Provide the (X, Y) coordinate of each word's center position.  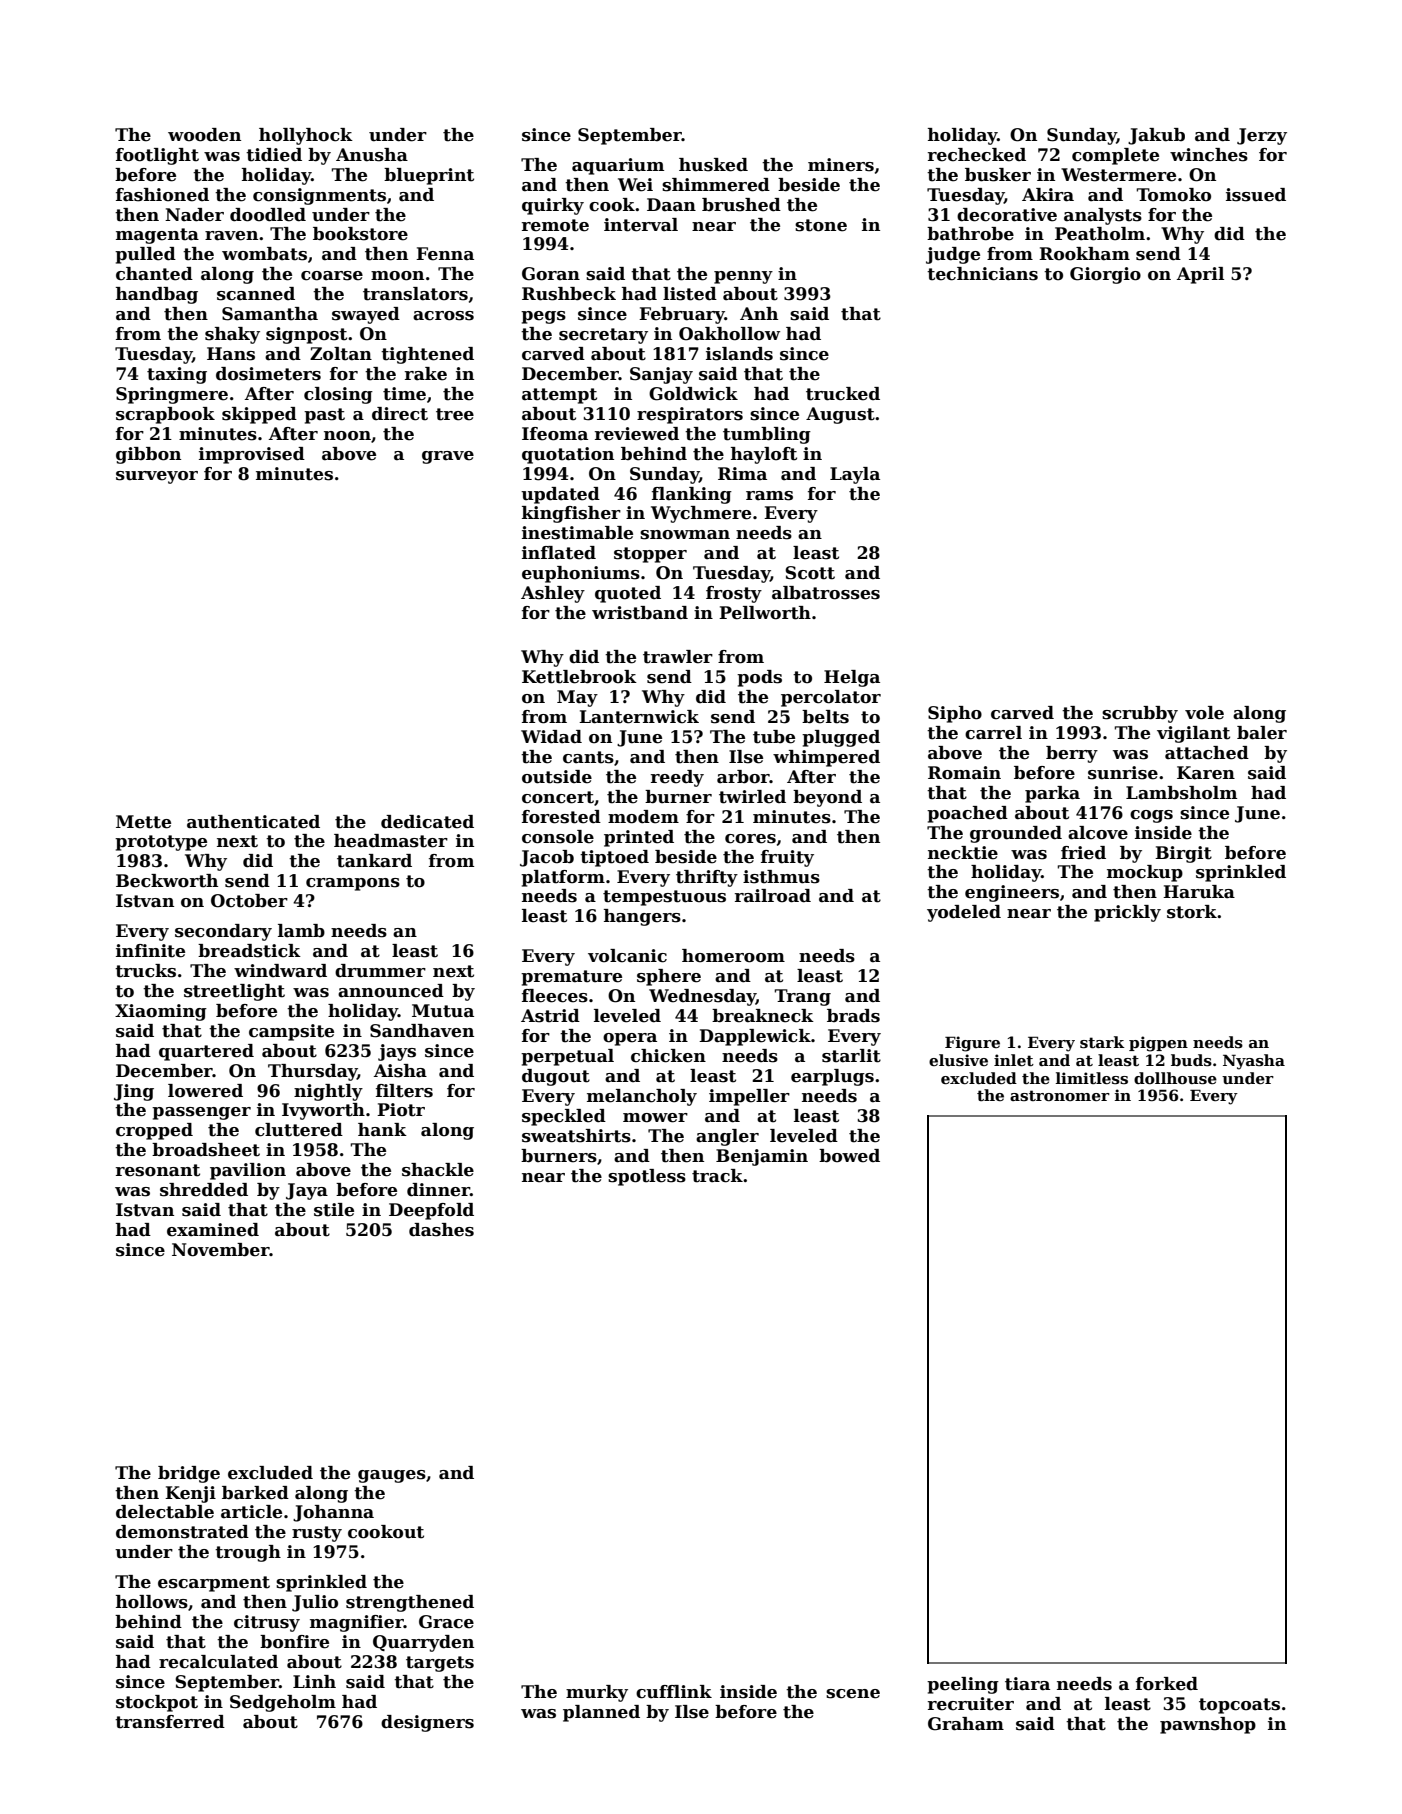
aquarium (618, 166)
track (717, 1176)
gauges (392, 1476)
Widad (551, 737)
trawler (678, 657)
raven (231, 236)
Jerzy (1262, 136)
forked (1167, 1684)
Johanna (333, 1513)
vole (1204, 713)
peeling (963, 1685)
